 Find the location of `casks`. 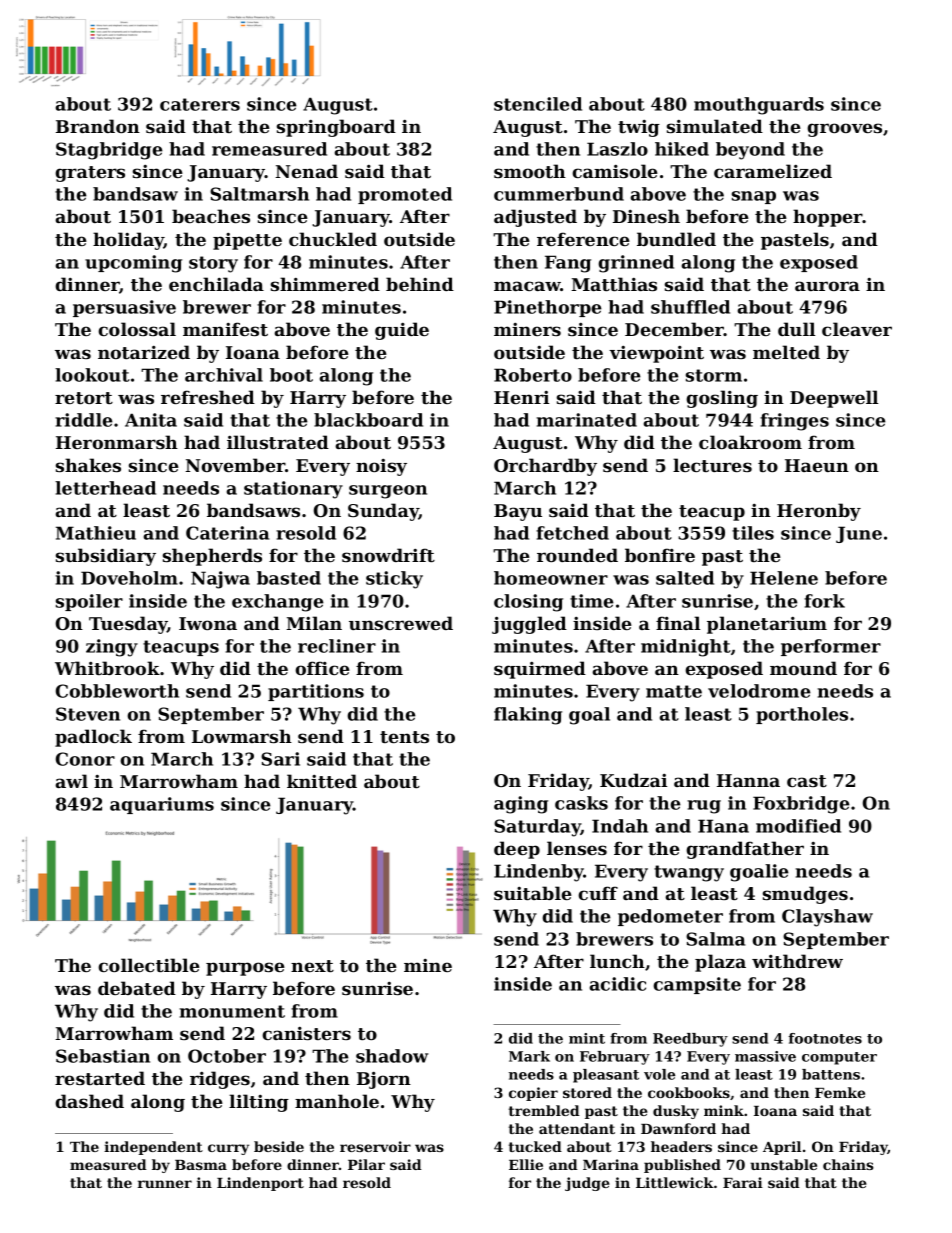

casks is located at coordinates (581, 803).
